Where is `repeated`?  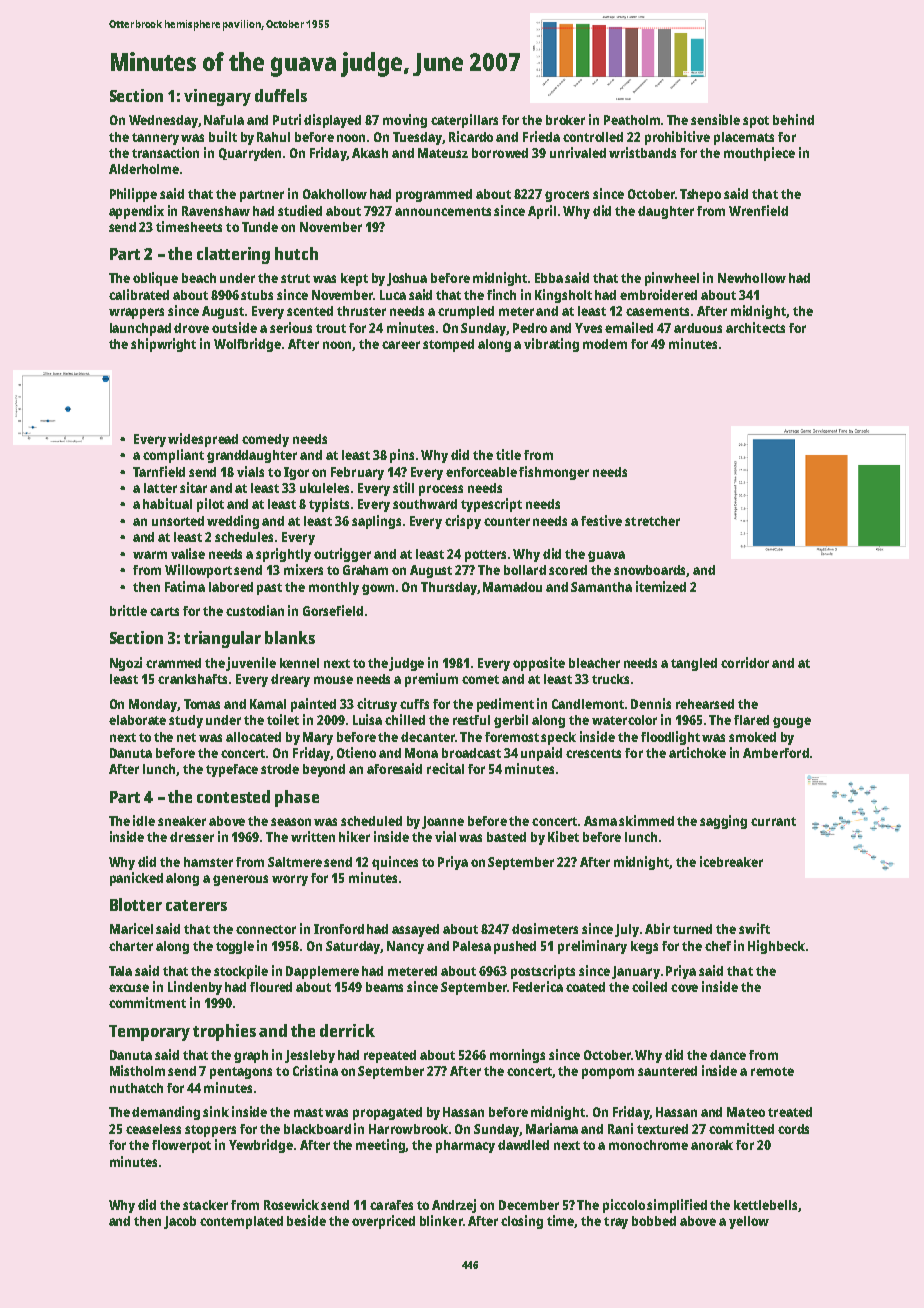
repeated is located at coordinates (390, 1056).
